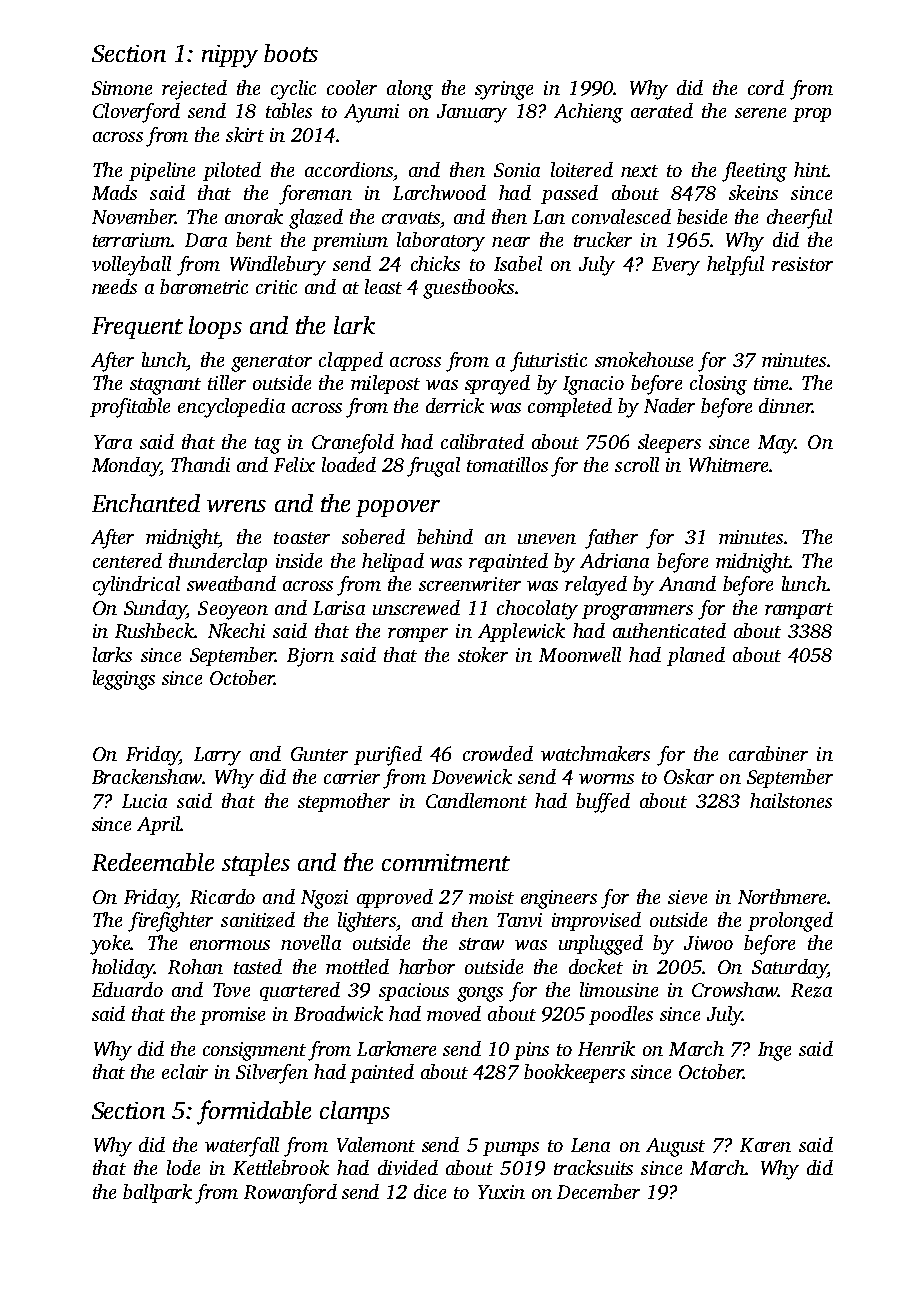 The image size is (924, 1308). I want to click on premium, so click(350, 242).
